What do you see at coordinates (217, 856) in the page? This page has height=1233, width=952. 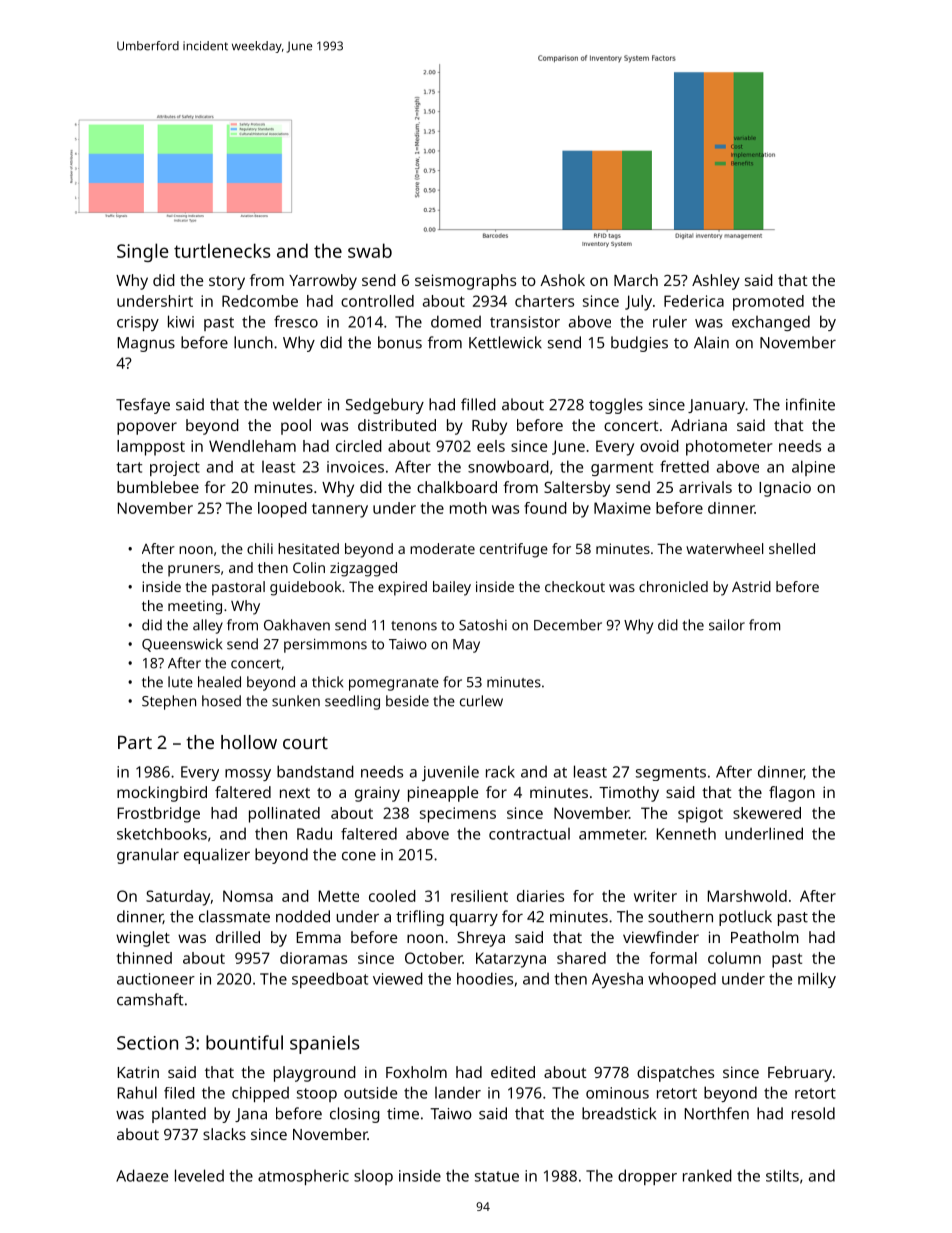 I see `equalizer` at bounding box center [217, 856].
